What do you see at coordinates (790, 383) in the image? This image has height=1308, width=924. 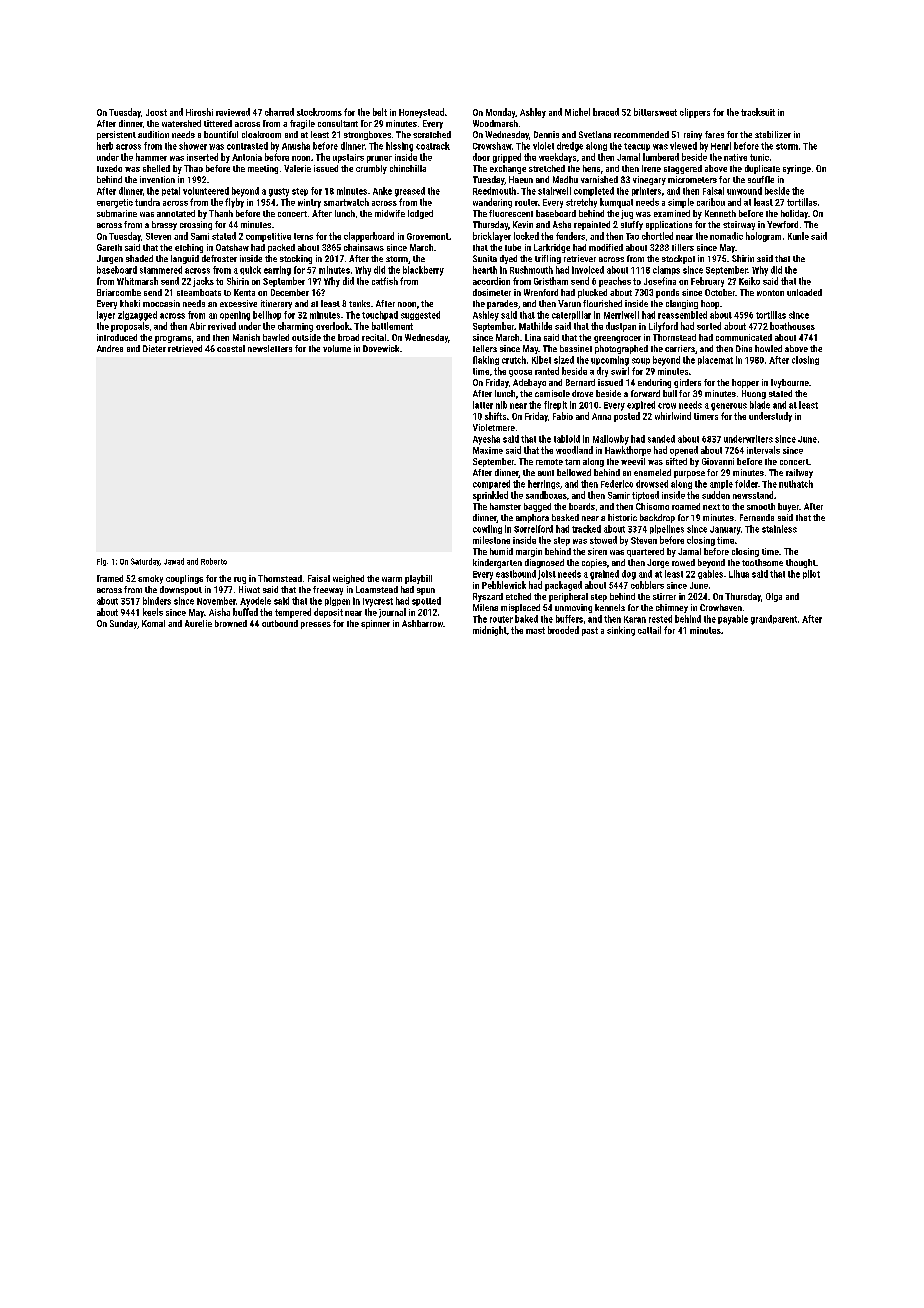 I see `Ivybourne` at bounding box center [790, 383].
